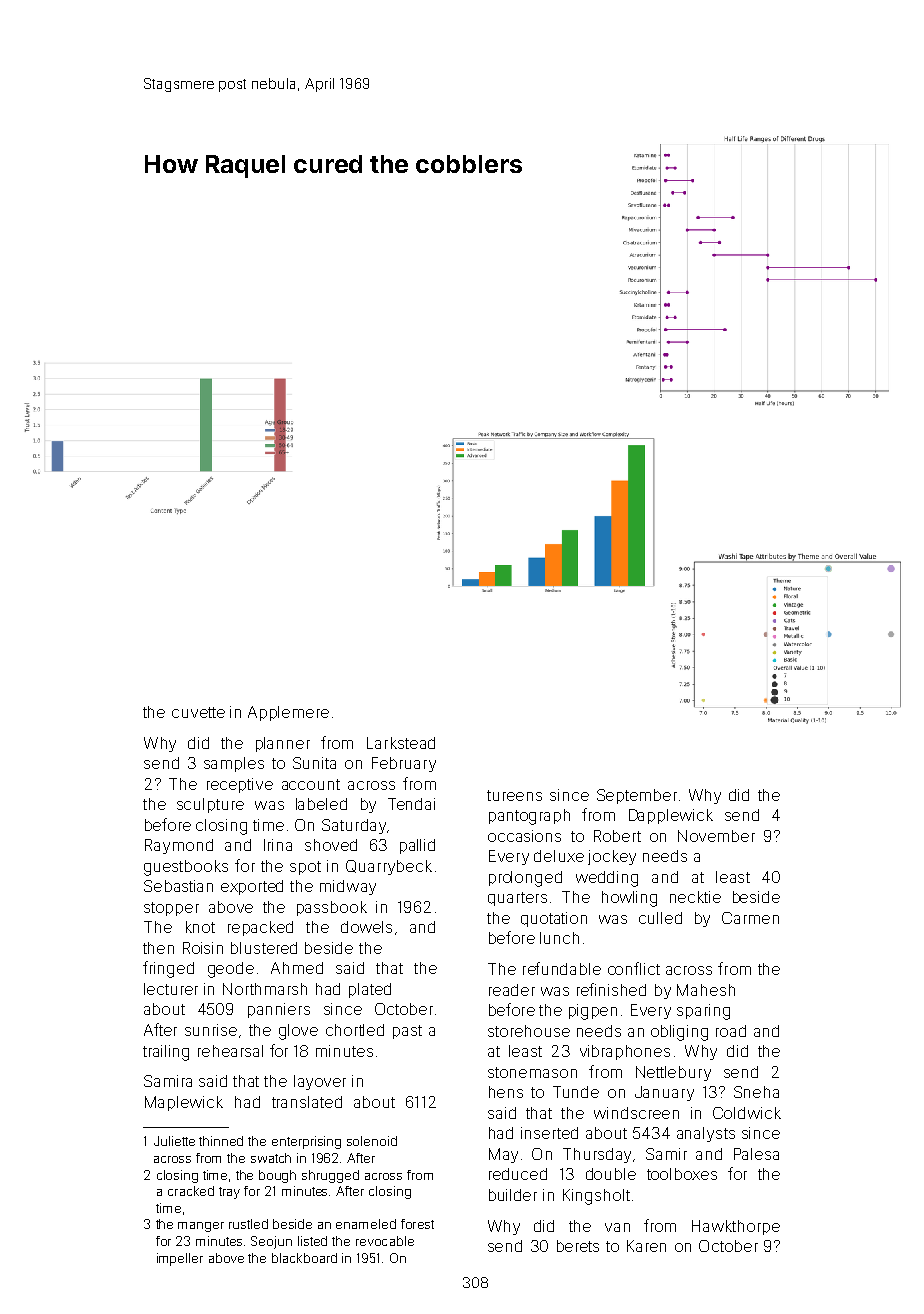 Image resolution: width=924 pixels, height=1314 pixels. I want to click on reader, so click(512, 990).
